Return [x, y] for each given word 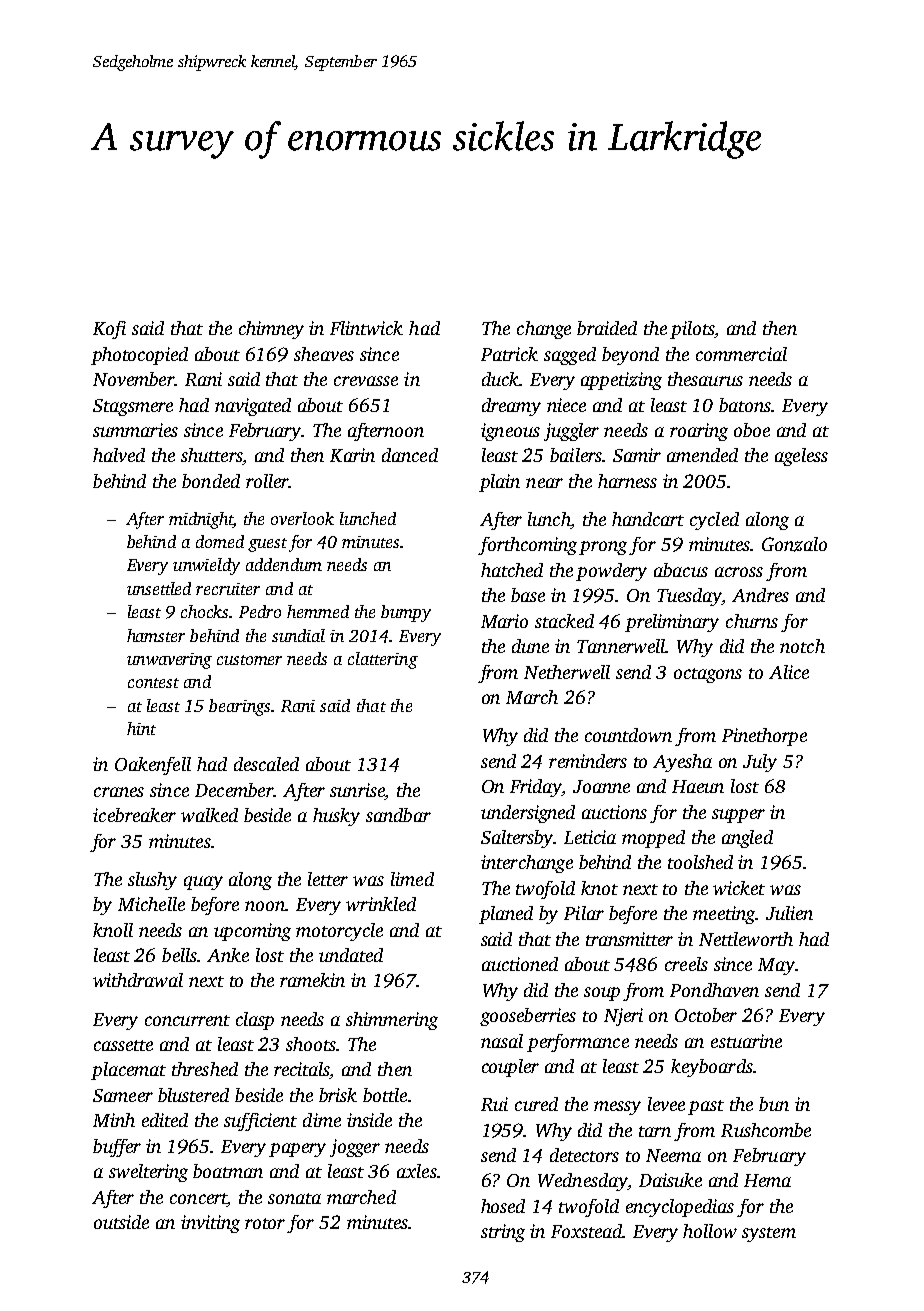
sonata [294, 1198]
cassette [123, 1045]
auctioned [520, 964]
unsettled [159, 588]
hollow [710, 1231]
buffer [117, 1148]
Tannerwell [621, 646]
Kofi [109, 330]
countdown [628, 735]
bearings [239, 707]
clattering [383, 660]
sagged [570, 356]
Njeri [623, 1017]
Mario [504, 621]
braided [607, 328]
